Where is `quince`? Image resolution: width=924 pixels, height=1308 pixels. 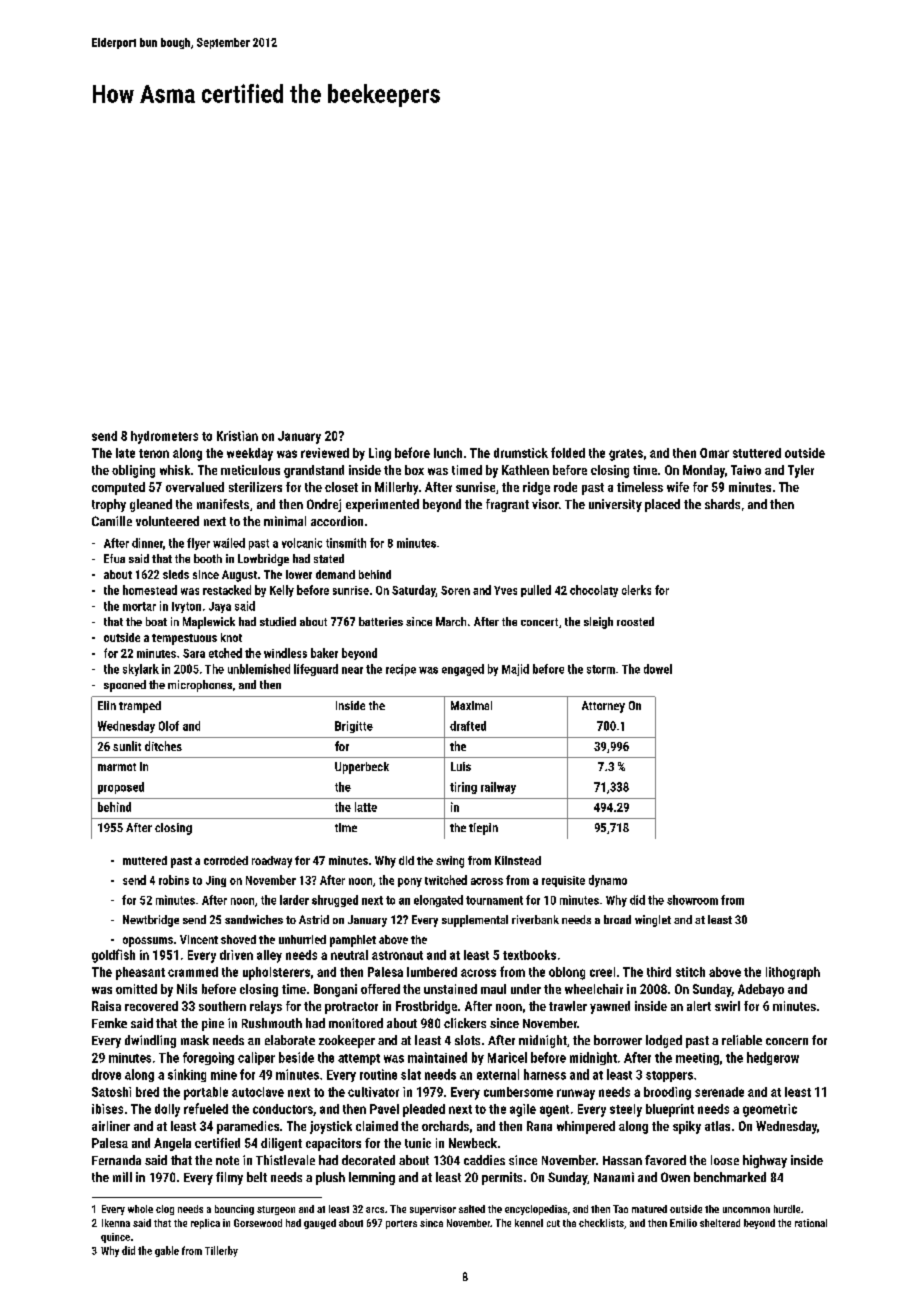
quince is located at coordinates (115, 1238).
